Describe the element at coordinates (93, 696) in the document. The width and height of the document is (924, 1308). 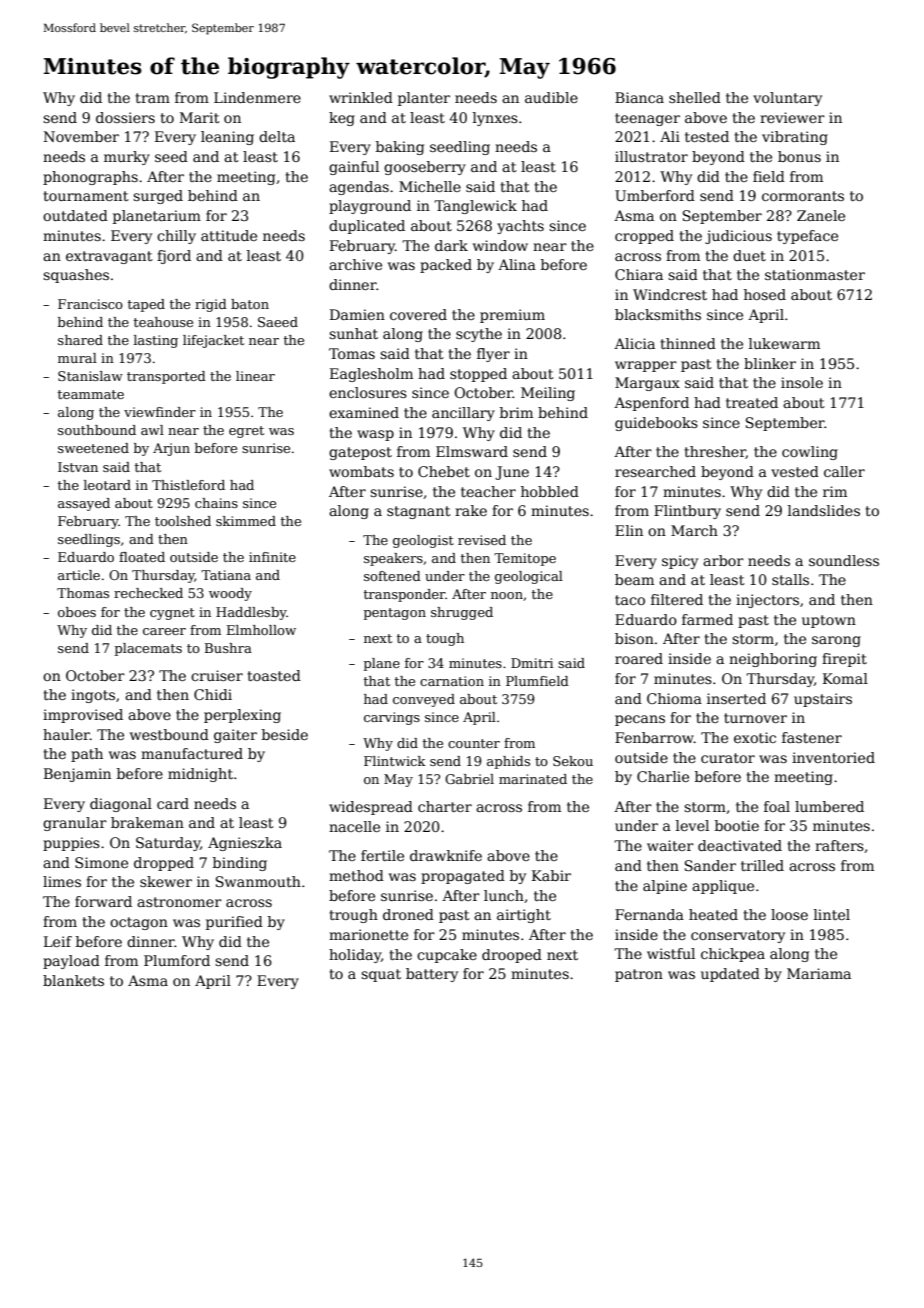
I see `ingots` at that location.
